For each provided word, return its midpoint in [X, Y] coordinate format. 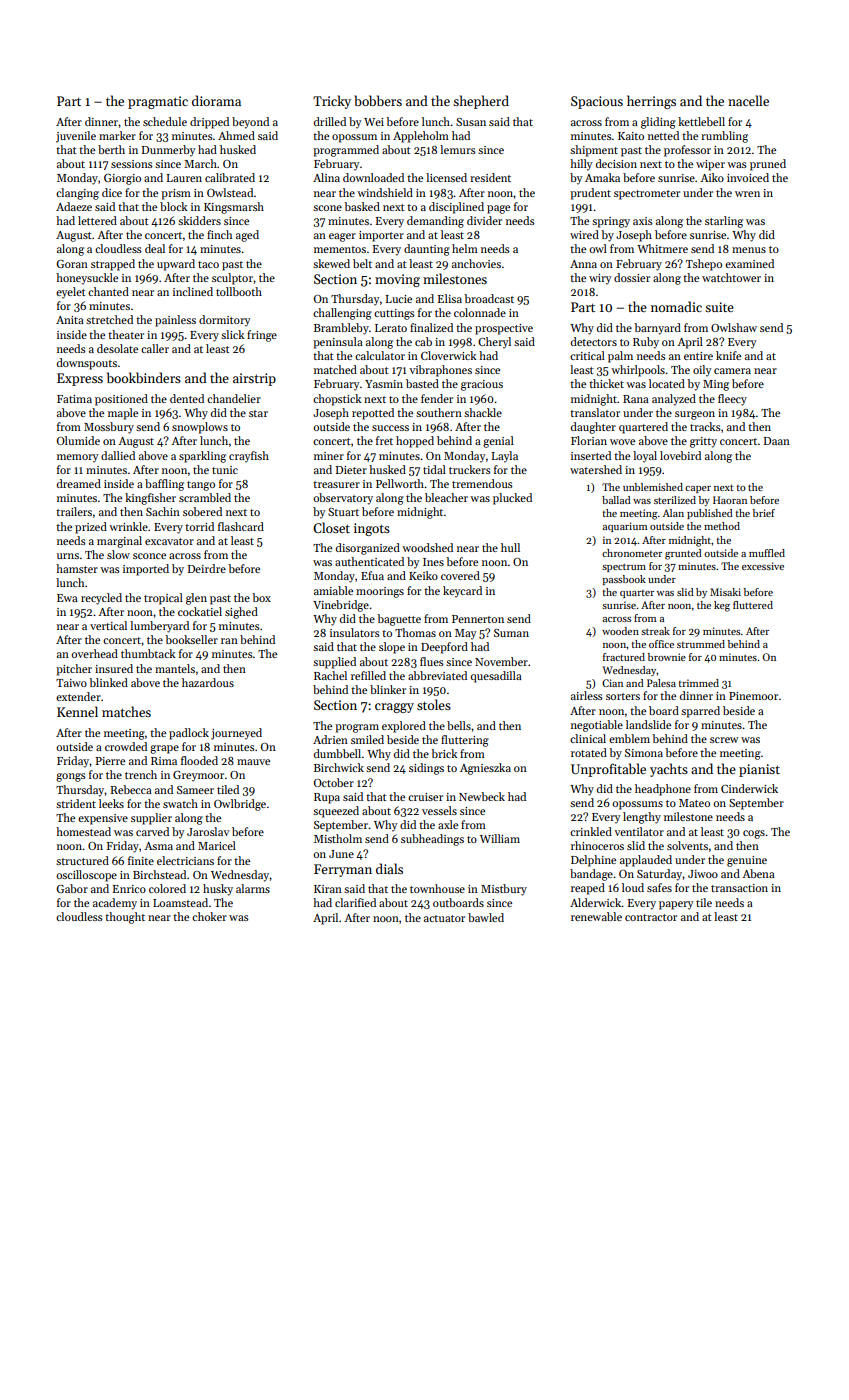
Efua [372, 575]
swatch [180, 803]
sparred [700, 712]
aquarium [625, 527]
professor [687, 151]
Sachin [163, 511]
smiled [367, 739]
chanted [108, 291]
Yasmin [384, 384]
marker [117, 135]
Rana [636, 399]
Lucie [399, 299]
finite [141, 860]
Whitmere [662, 248]
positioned [121, 400]
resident [490, 177]
